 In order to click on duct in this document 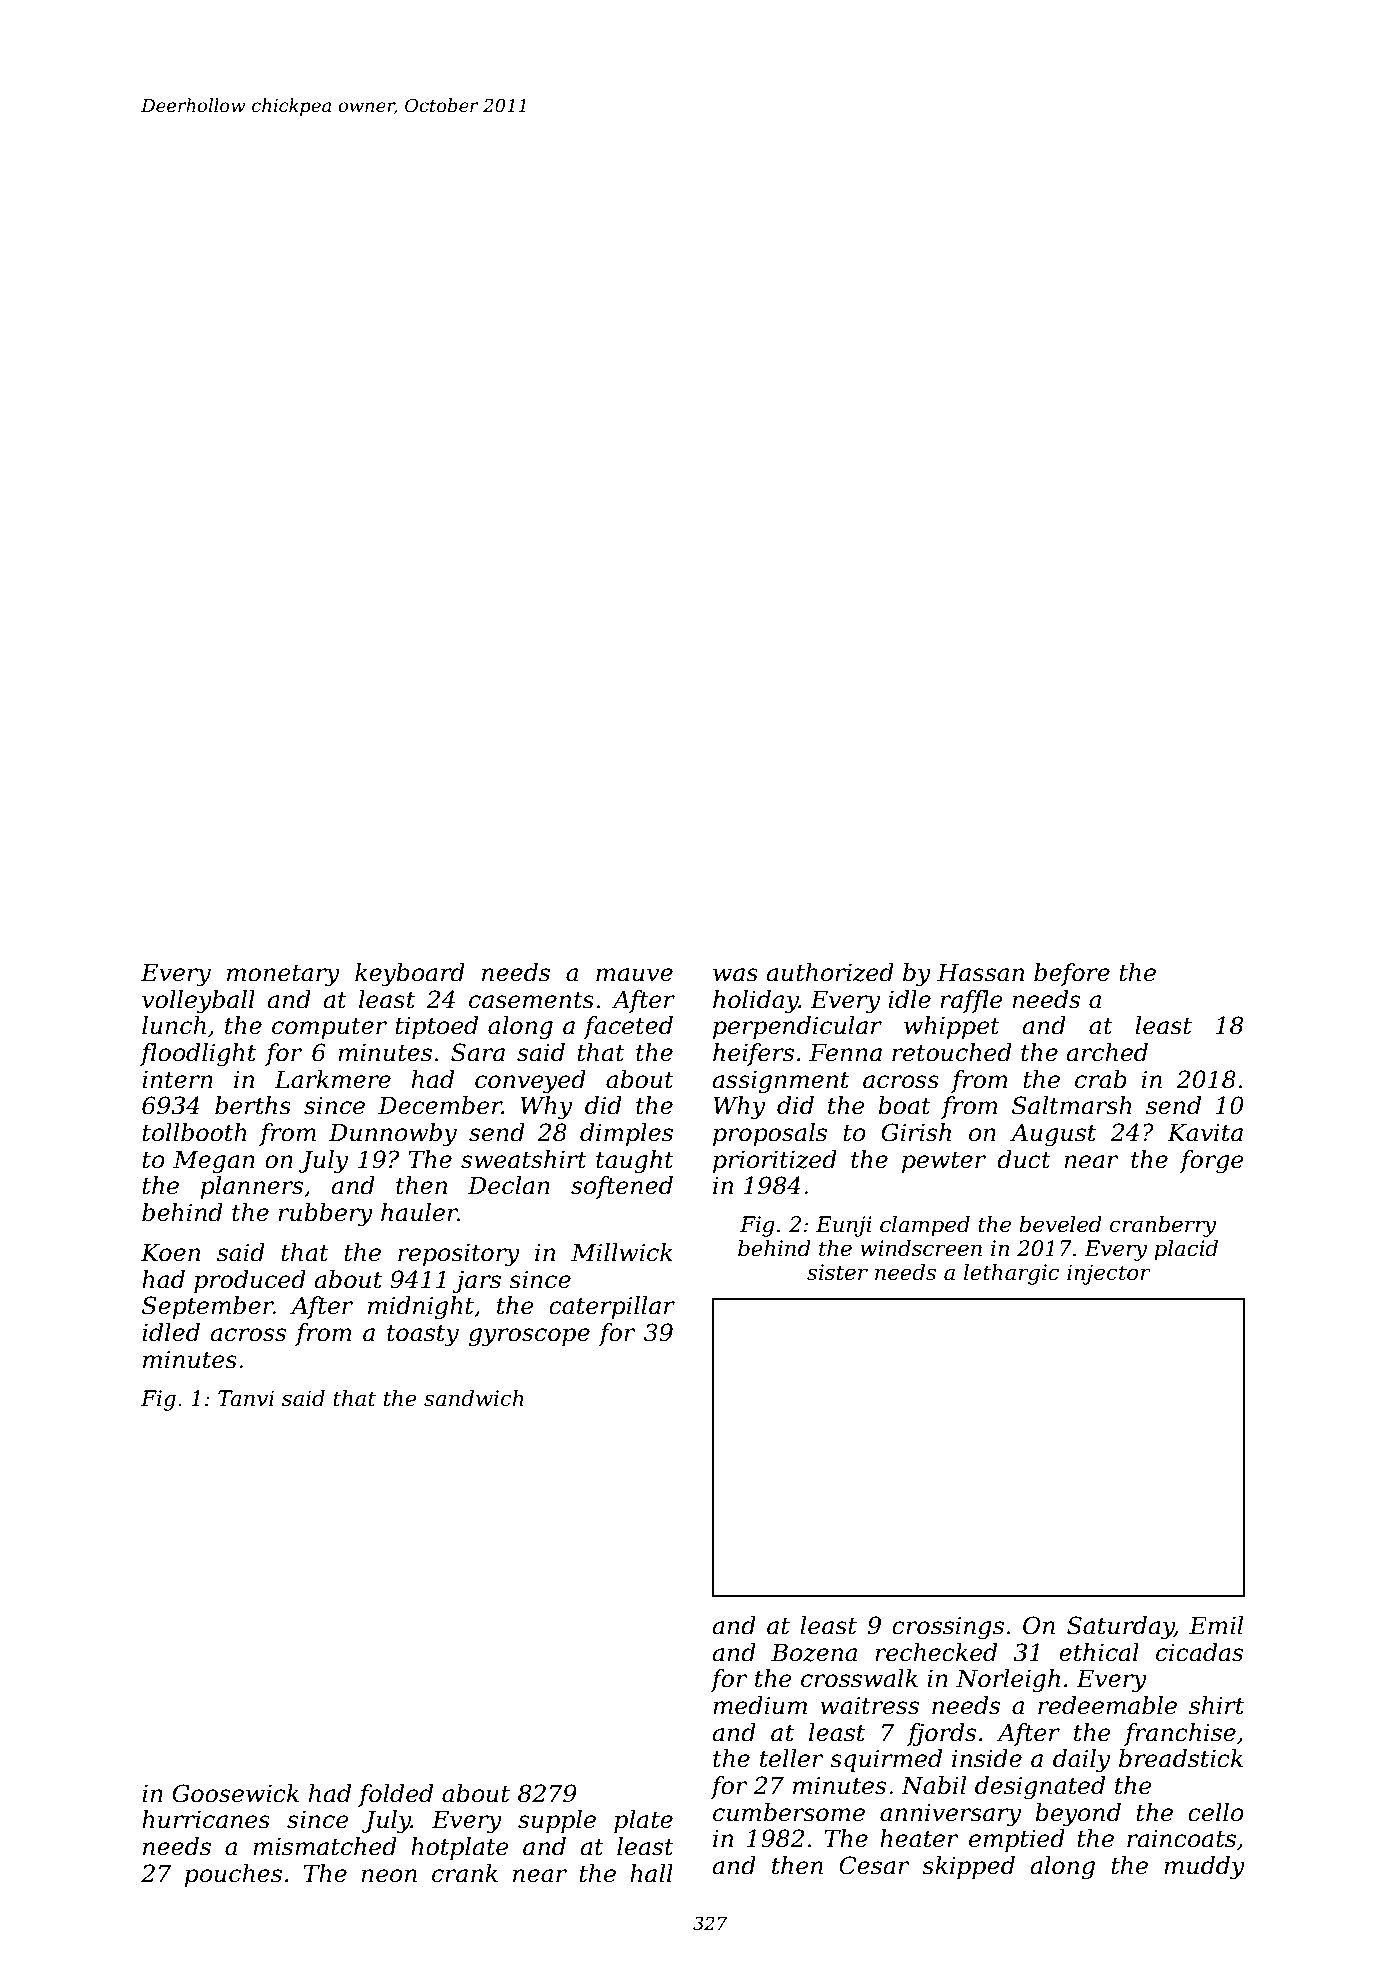, I will do `click(1024, 1159)`.
